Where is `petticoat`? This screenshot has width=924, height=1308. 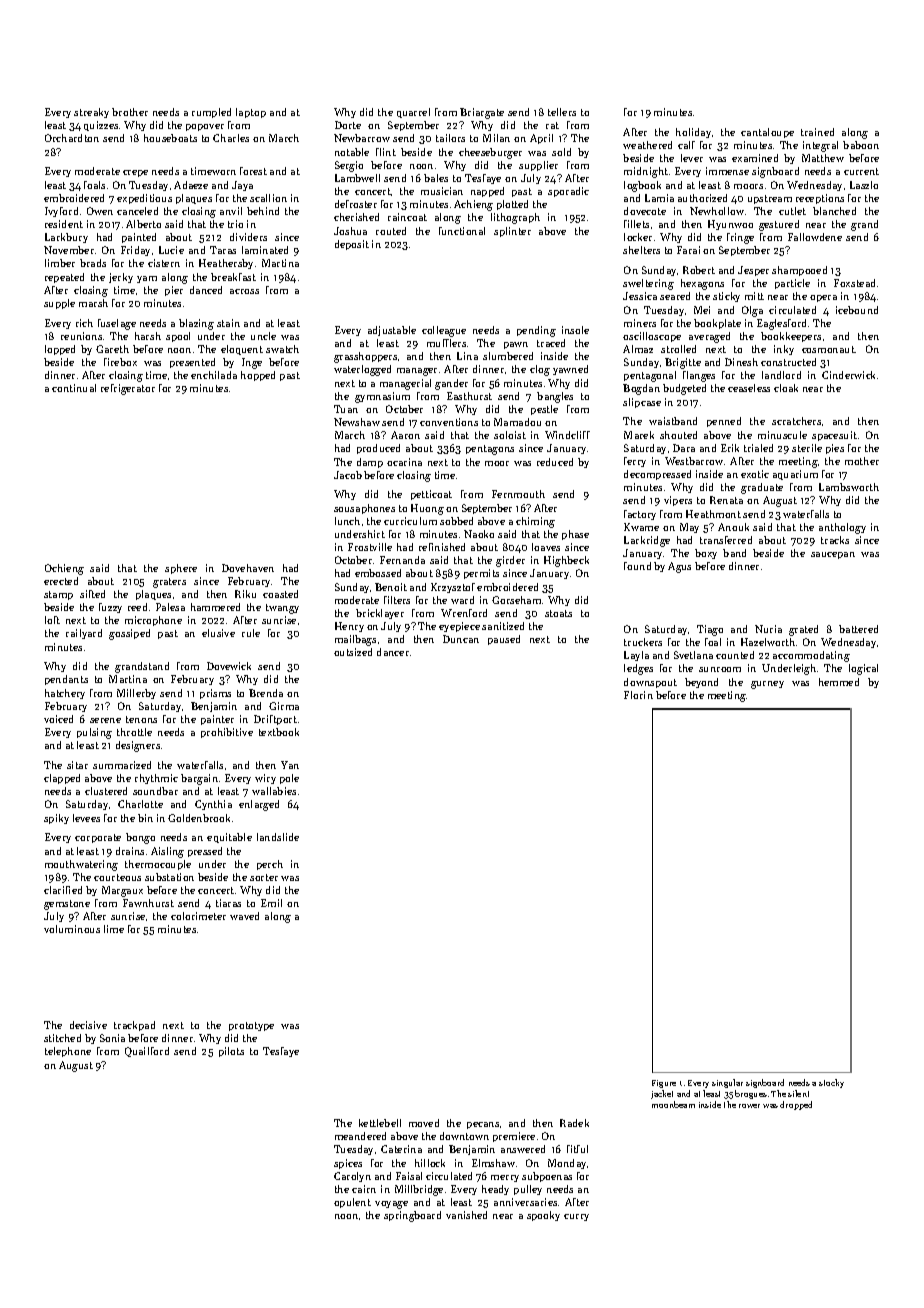 petticoat is located at coordinates (431, 495).
